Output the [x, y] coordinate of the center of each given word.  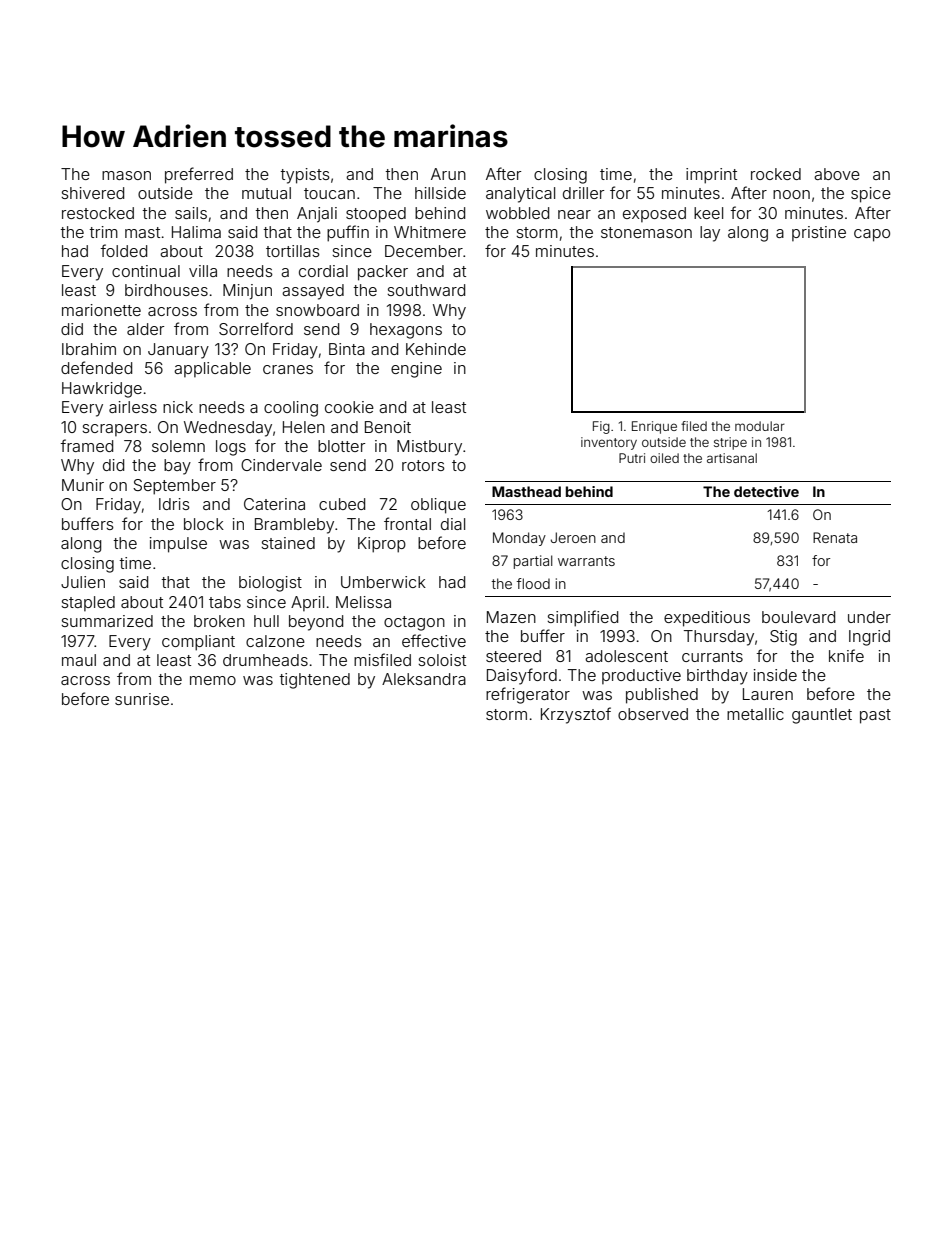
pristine [819, 233]
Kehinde [436, 349]
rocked [776, 174]
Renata [835, 537]
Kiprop [382, 545]
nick [178, 407]
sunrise [142, 699]
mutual [266, 193]
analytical [520, 195]
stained [288, 543]
